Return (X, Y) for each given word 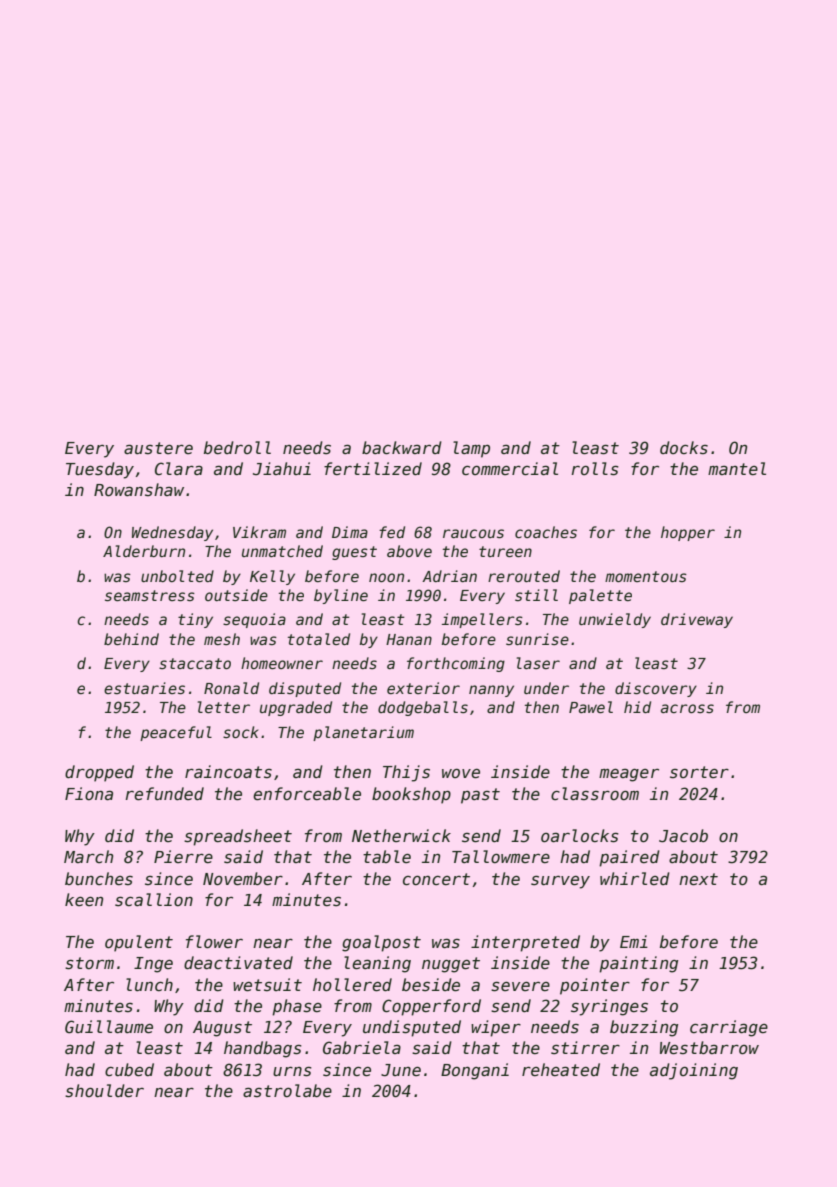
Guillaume (109, 1027)
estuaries (144, 688)
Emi (634, 941)
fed (392, 532)
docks (684, 447)
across (687, 708)
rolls (595, 469)
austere (158, 448)
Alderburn (144, 551)
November (243, 879)
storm (89, 963)
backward (402, 448)
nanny (491, 691)
